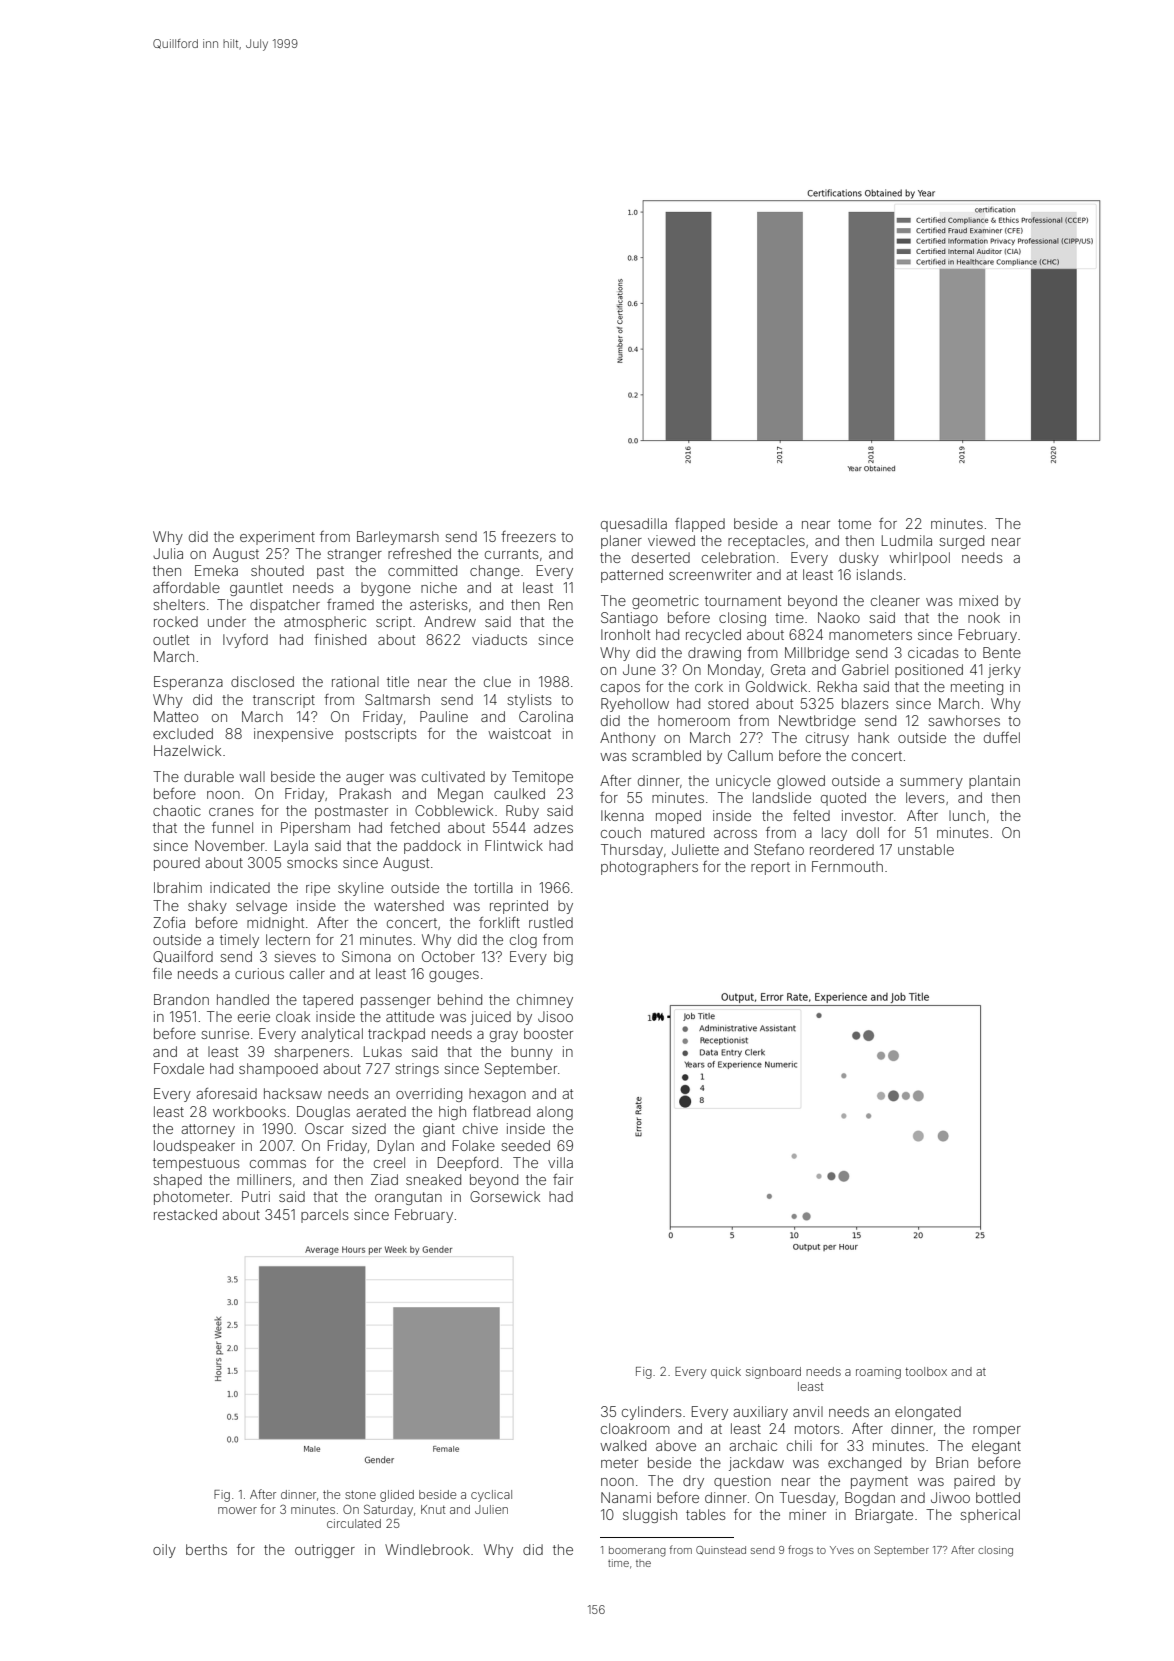 The height and width of the image is (1661, 1174). I want to click on toolbox, so click(926, 1371).
